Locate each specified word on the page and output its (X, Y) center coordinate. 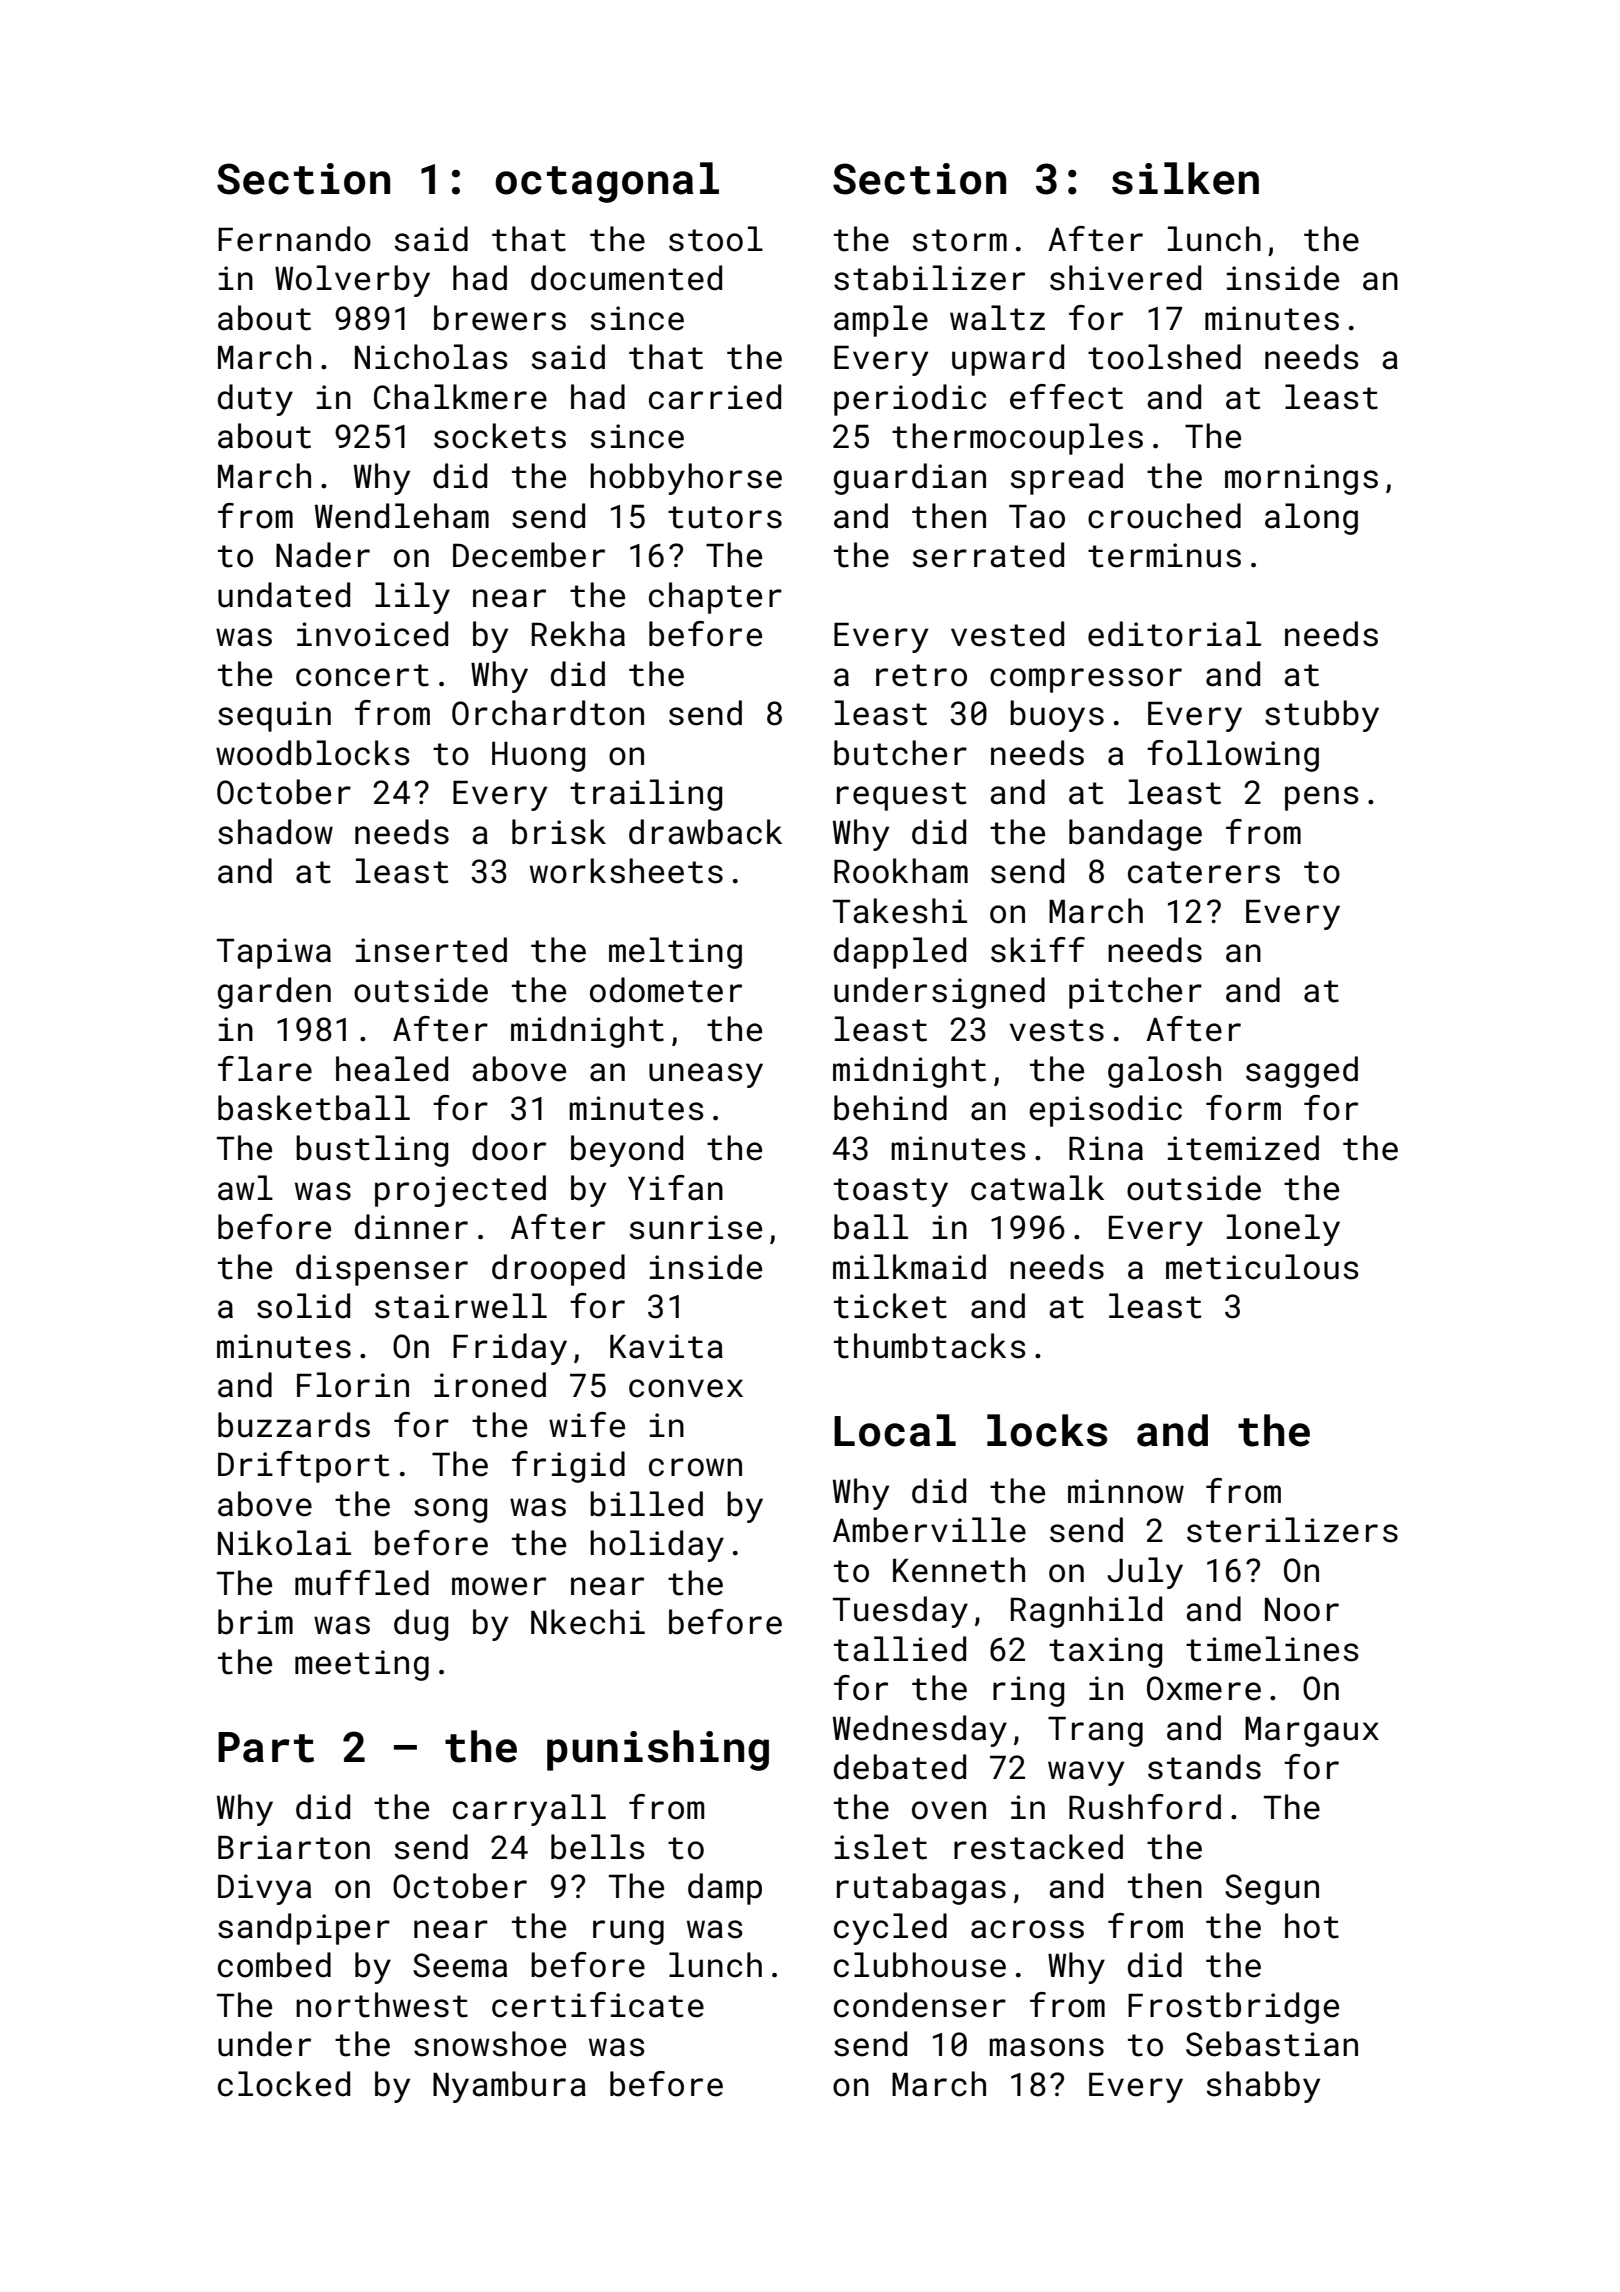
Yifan (675, 1188)
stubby (1322, 716)
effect (1066, 397)
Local (895, 1430)
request (901, 796)
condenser (920, 2005)
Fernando (294, 239)
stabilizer (929, 278)
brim (255, 1622)
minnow (1126, 1491)
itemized (1243, 1148)
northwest (382, 2005)
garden (274, 993)
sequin (274, 716)
